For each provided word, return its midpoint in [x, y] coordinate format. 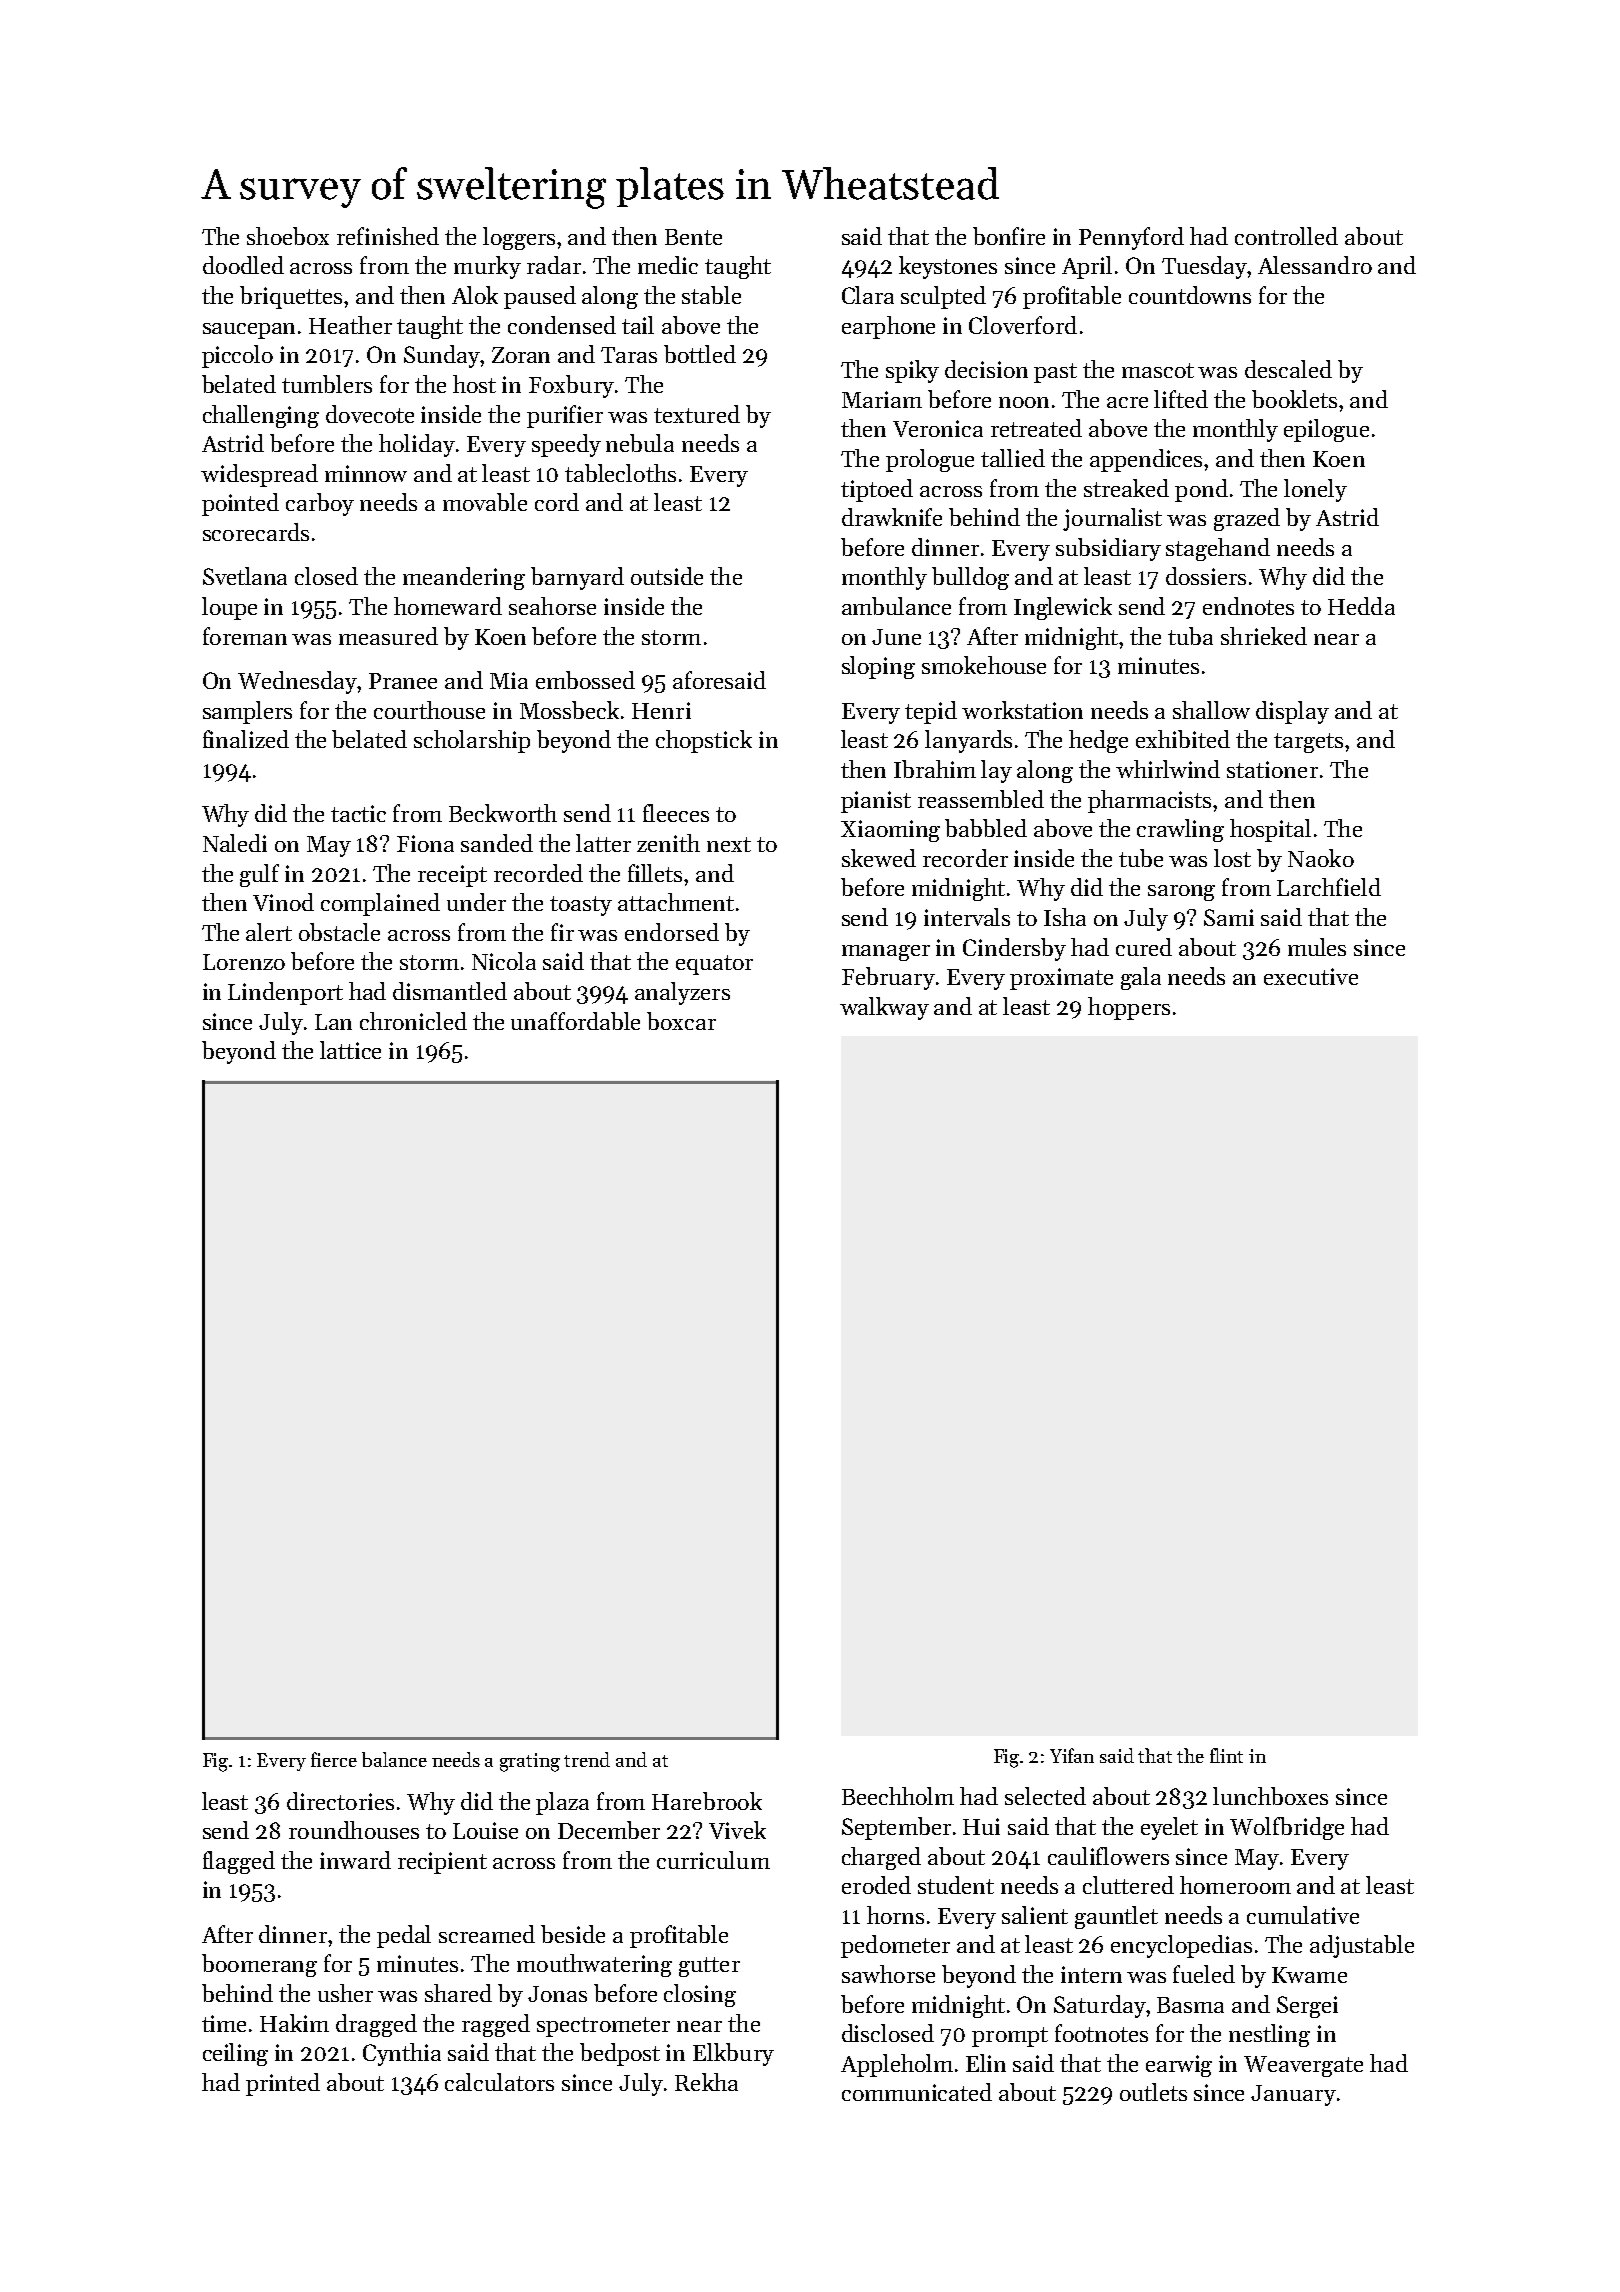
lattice [350, 1050]
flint [1226, 1755]
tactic [358, 813]
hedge [1098, 741]
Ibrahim [935, 769]
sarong [1181, 893]
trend [587, 1759]
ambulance [896, 606]
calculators [499, 2082]
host [474, 384]
